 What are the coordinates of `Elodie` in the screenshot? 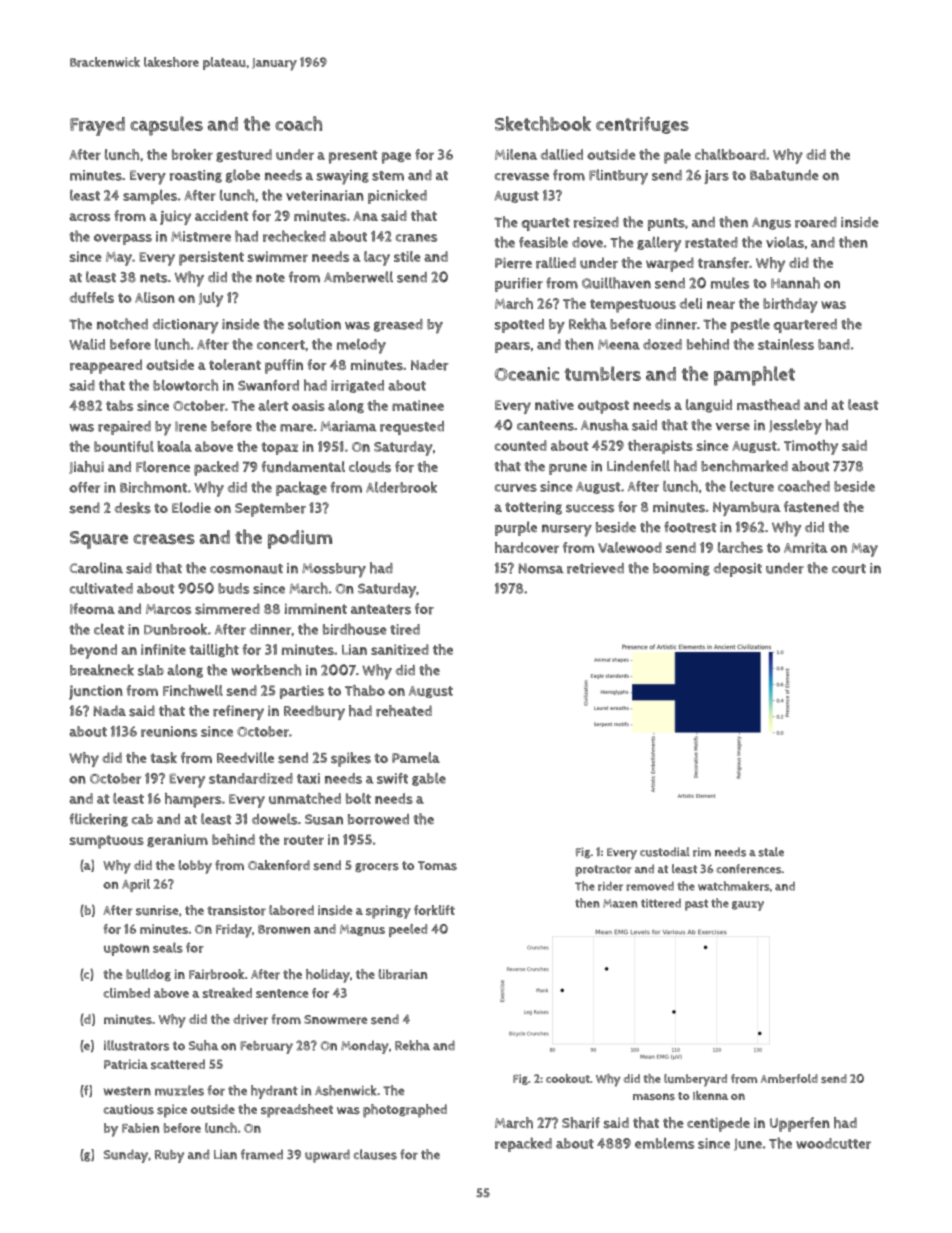 It's located at (191, 507).
